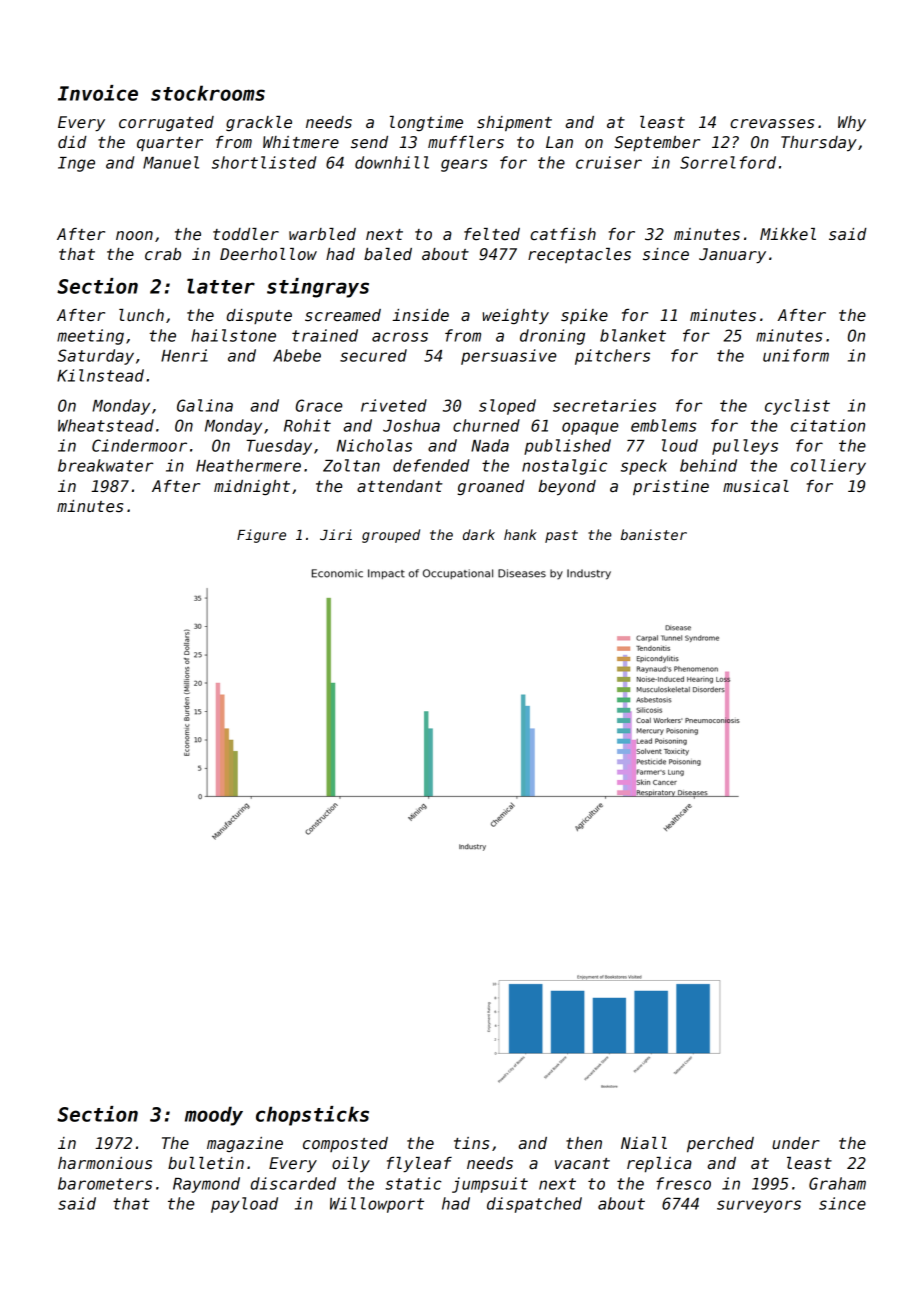  Describe the element at coordinates (259, 123) in the screenshot. I see `grackle` at that location.
